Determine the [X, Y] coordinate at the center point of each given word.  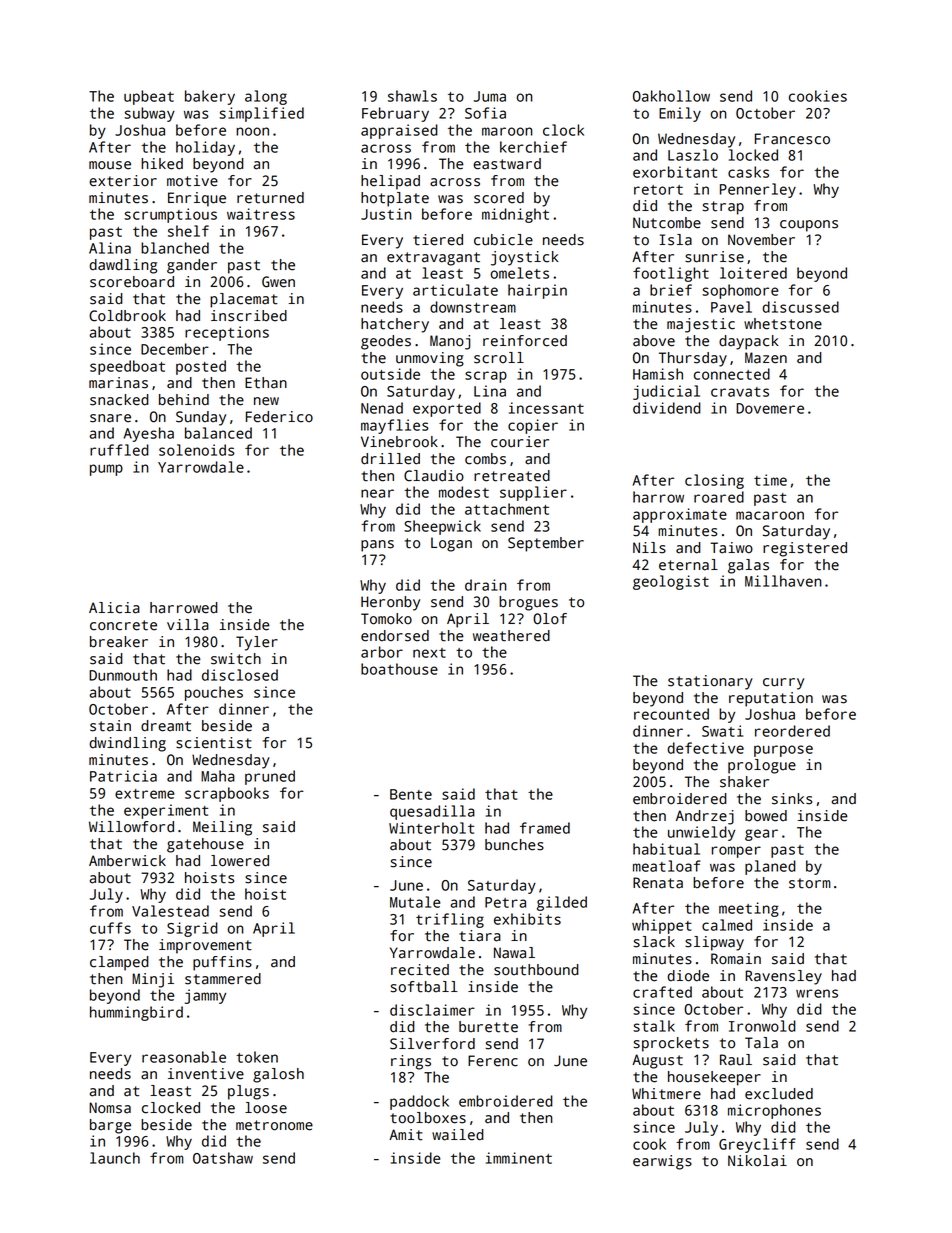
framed [545, 828]
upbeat [149, 97]
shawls [412, 96]
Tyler [257, 643]
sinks [792, 799]
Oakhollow [671, 96]
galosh [278, 1075]
